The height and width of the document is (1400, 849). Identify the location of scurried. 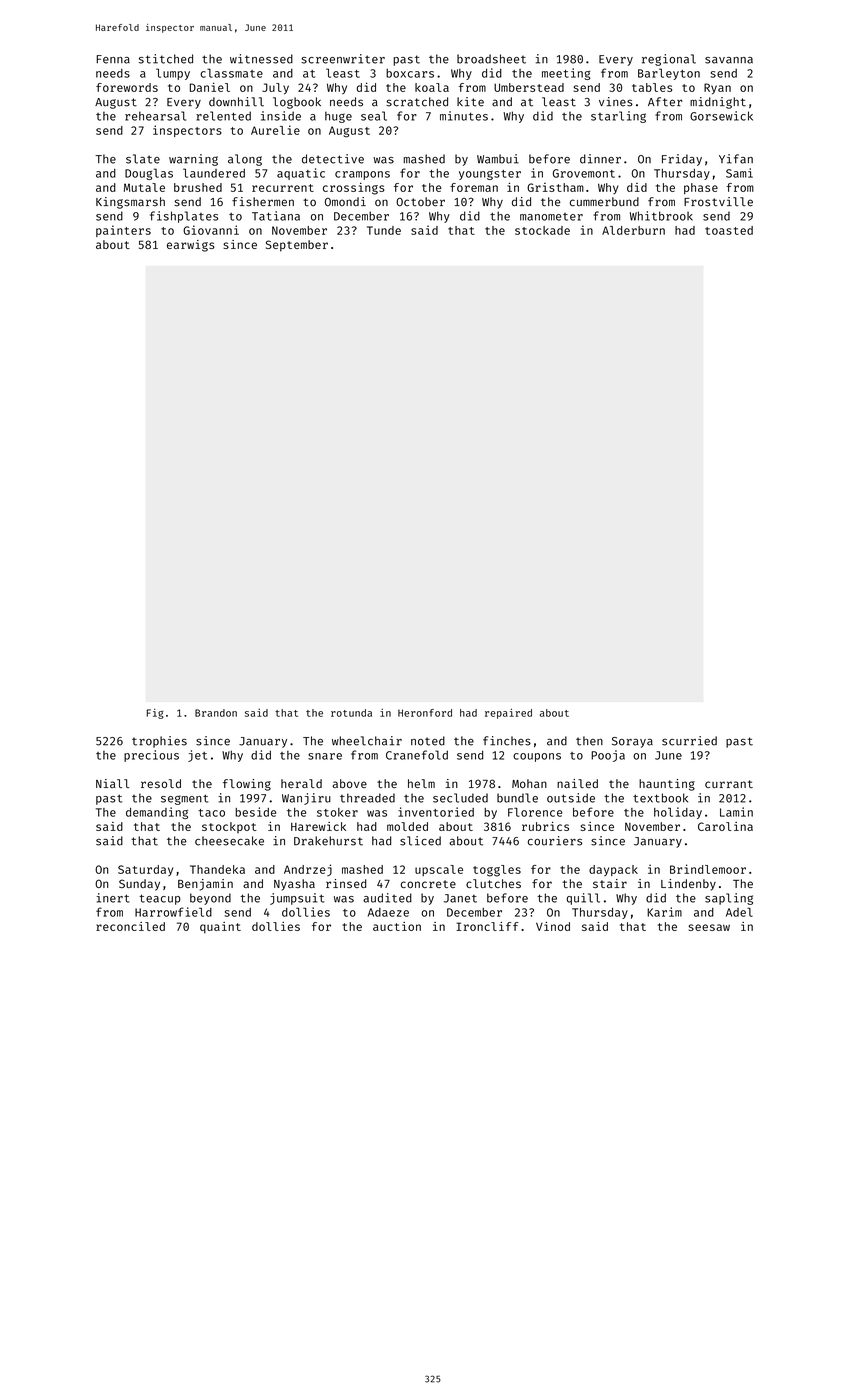
(689, 741).
